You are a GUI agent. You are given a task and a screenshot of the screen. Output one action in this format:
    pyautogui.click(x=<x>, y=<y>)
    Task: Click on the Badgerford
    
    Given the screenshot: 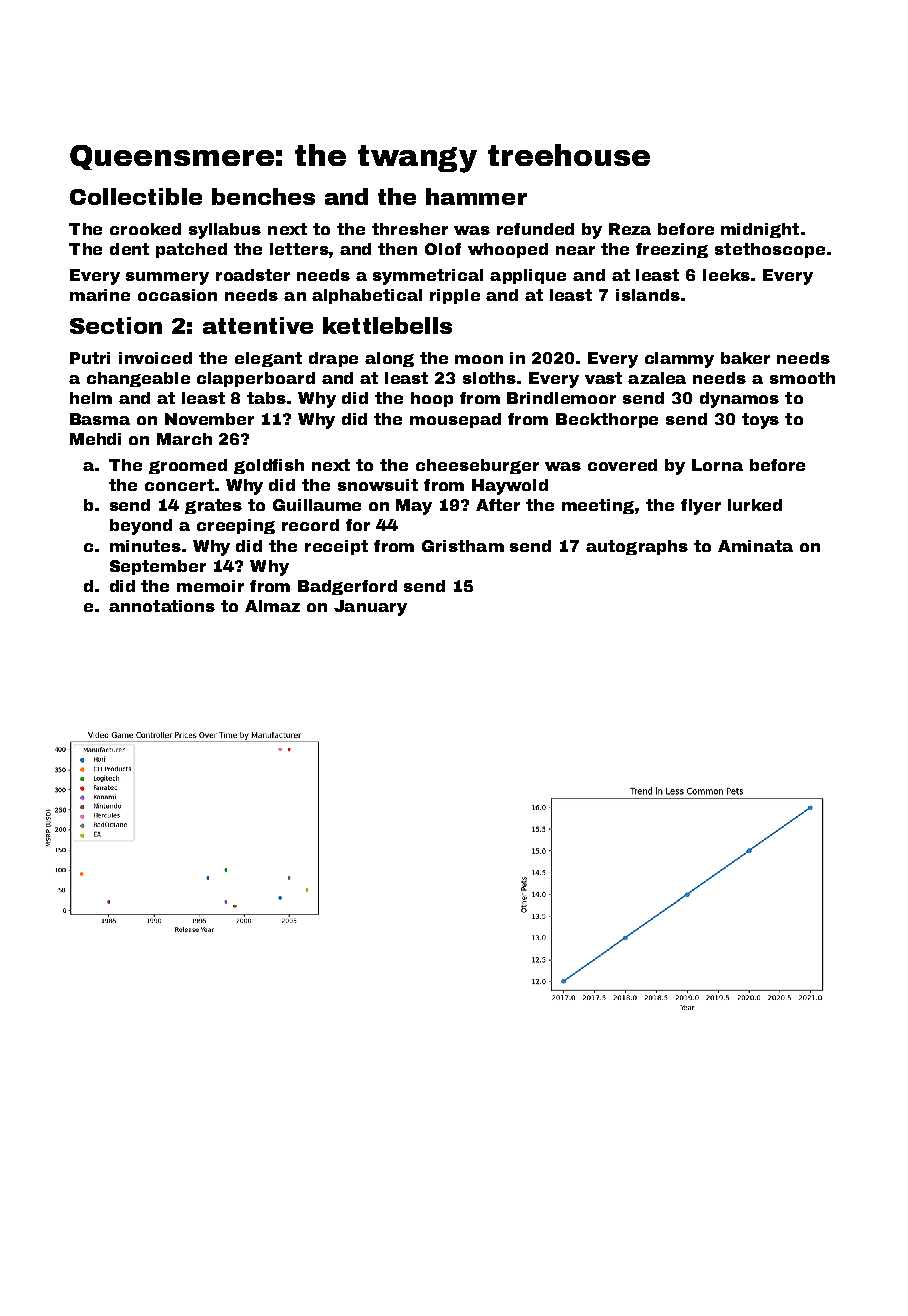 What is the action you would take?
    pyautogui.click(x=347, y=587)
